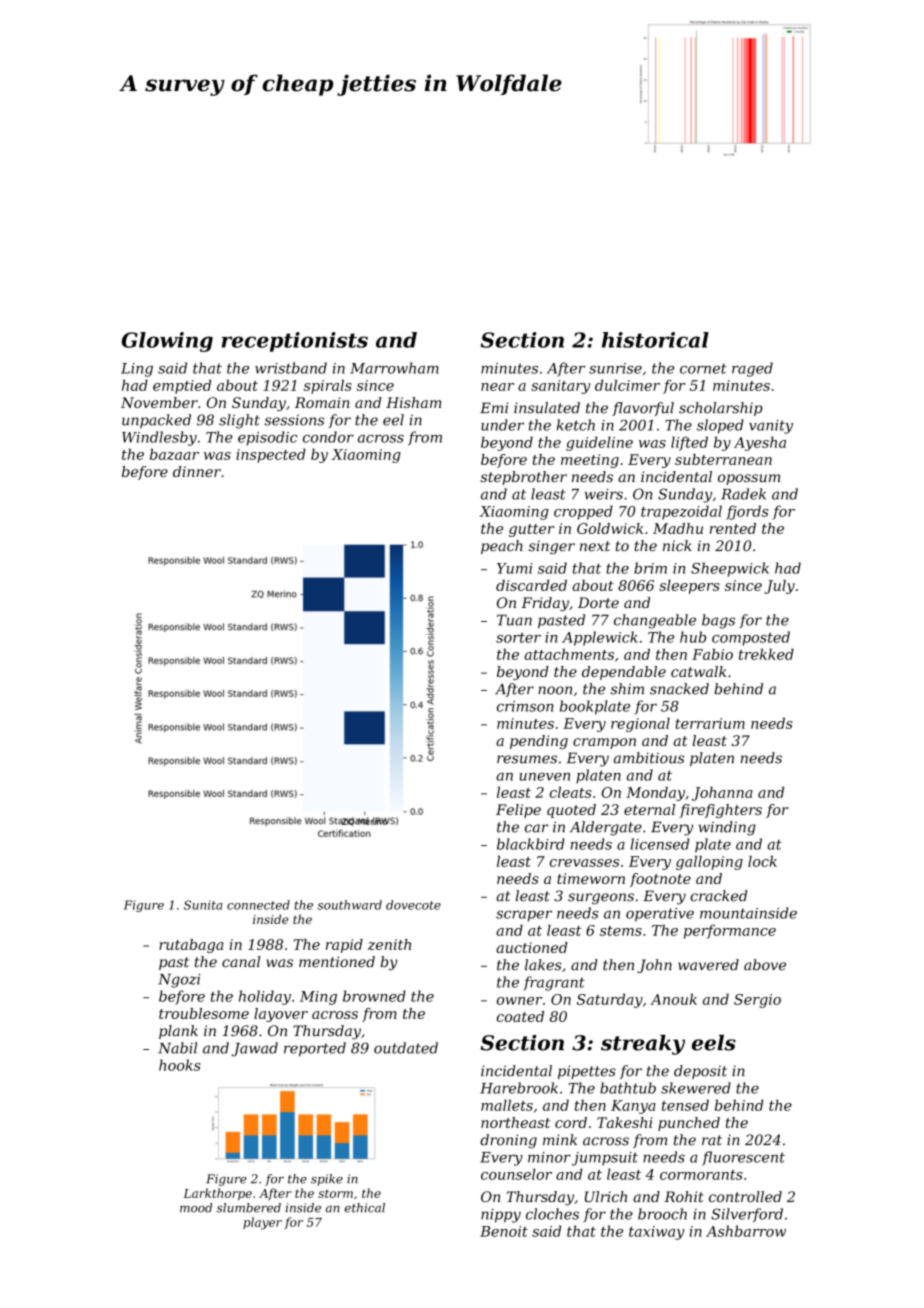 The height and width of the screenshot is (1308, 924). I want to click on cracked, so click(718, 896).
